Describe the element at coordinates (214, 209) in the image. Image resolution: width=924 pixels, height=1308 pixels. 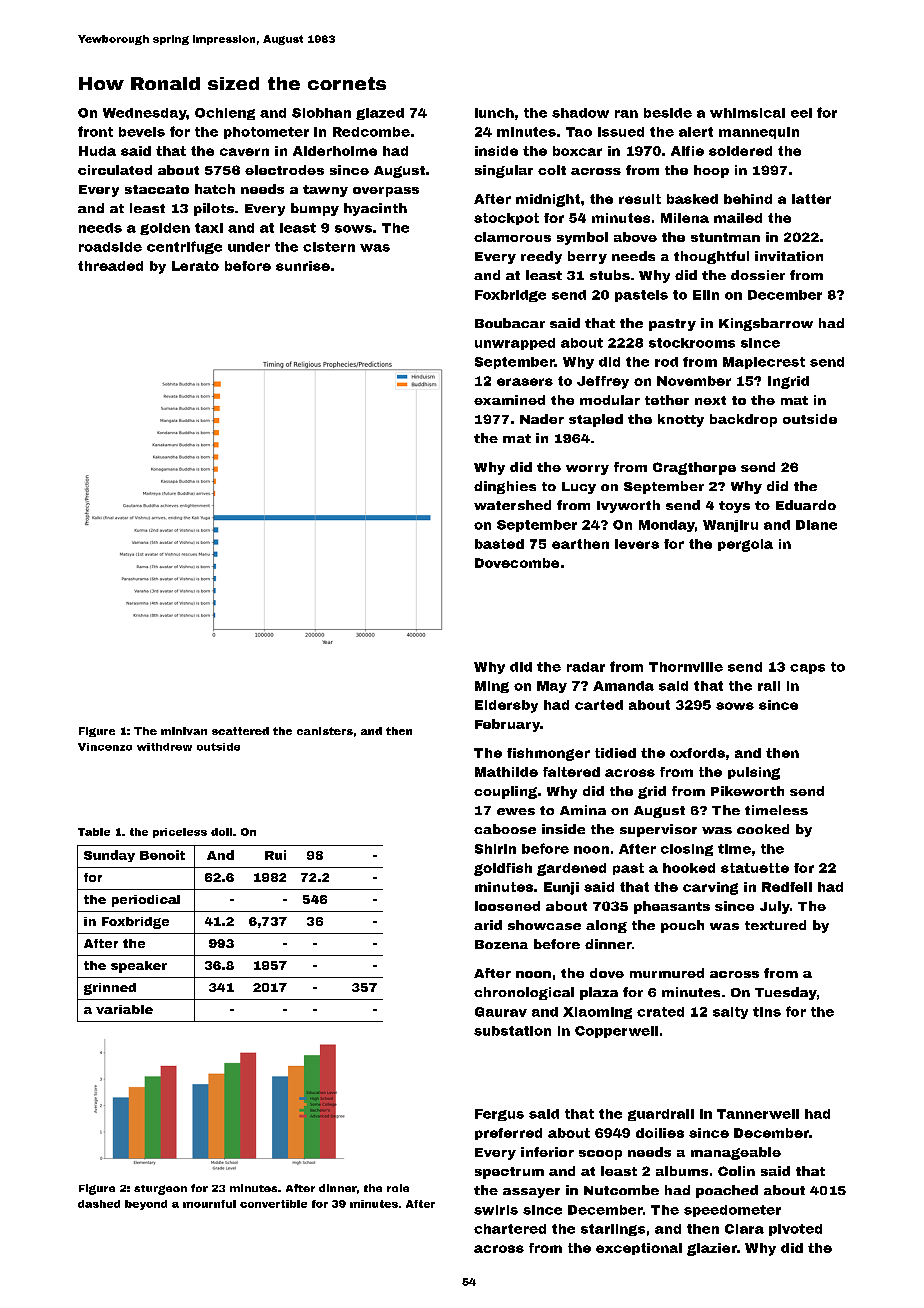
I see `pilots` at that location.
